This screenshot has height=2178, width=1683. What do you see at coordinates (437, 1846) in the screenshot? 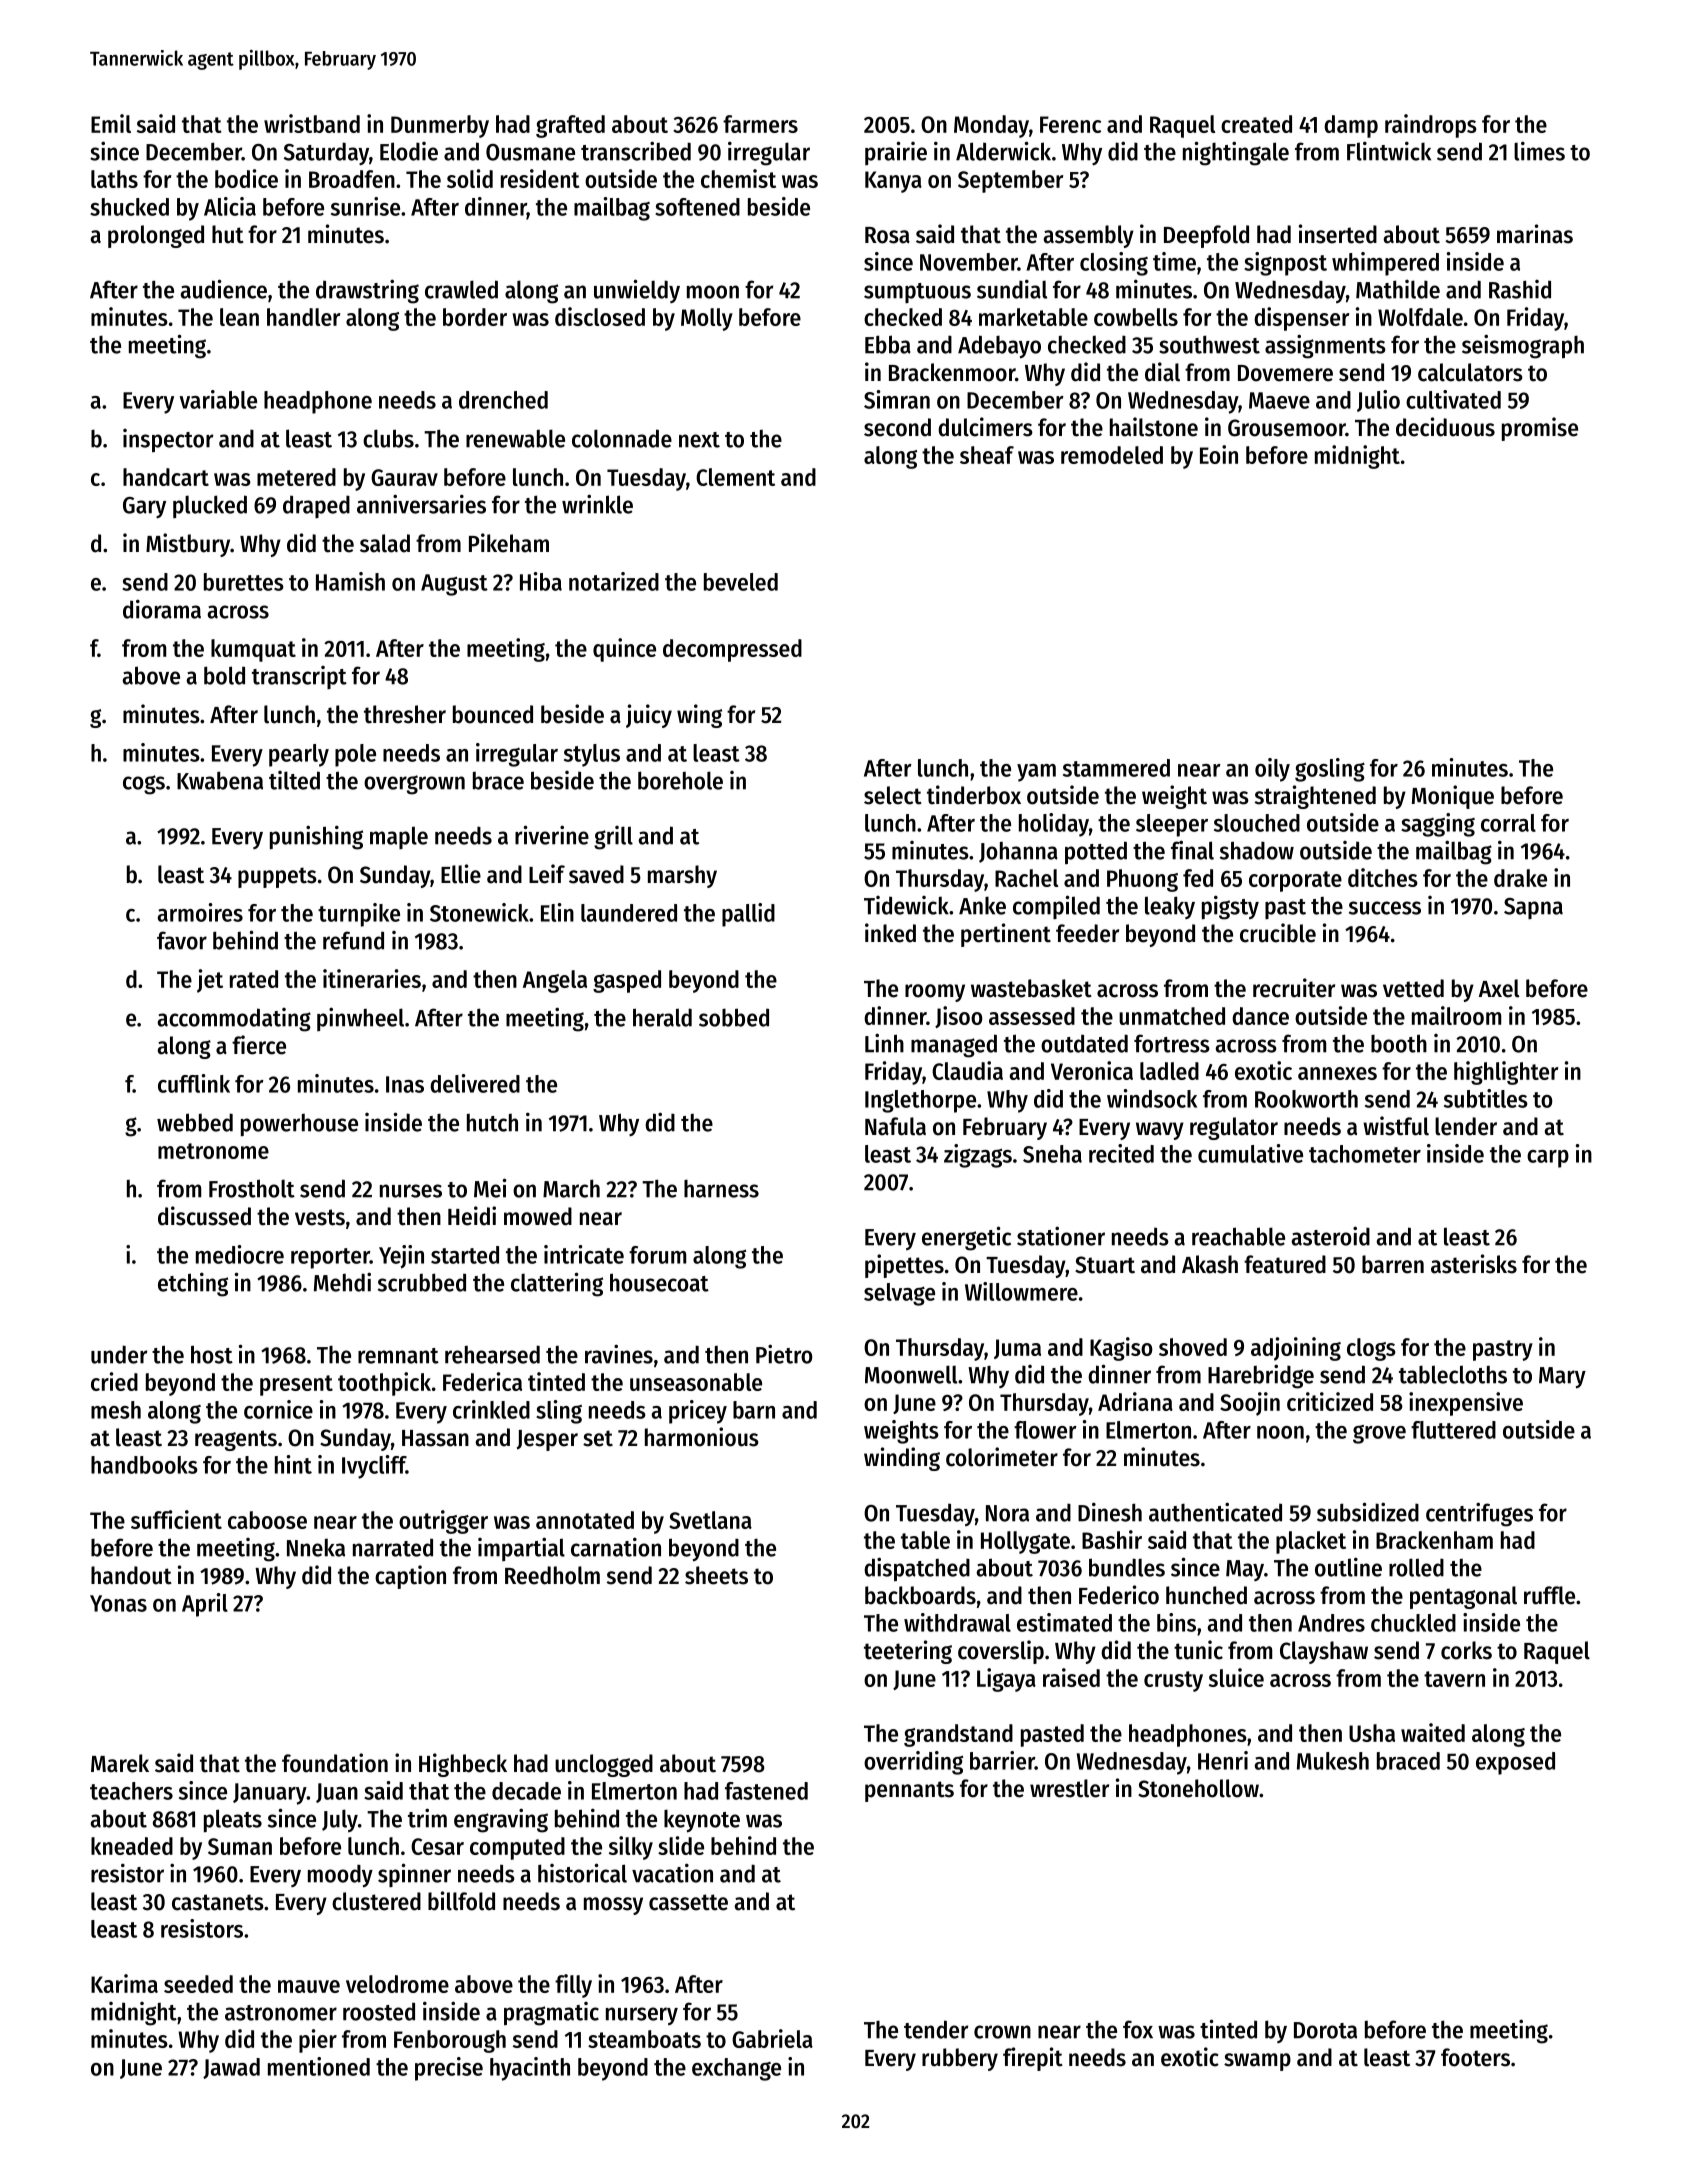
I see `Cesar` at bounding box center [437, 1846].
